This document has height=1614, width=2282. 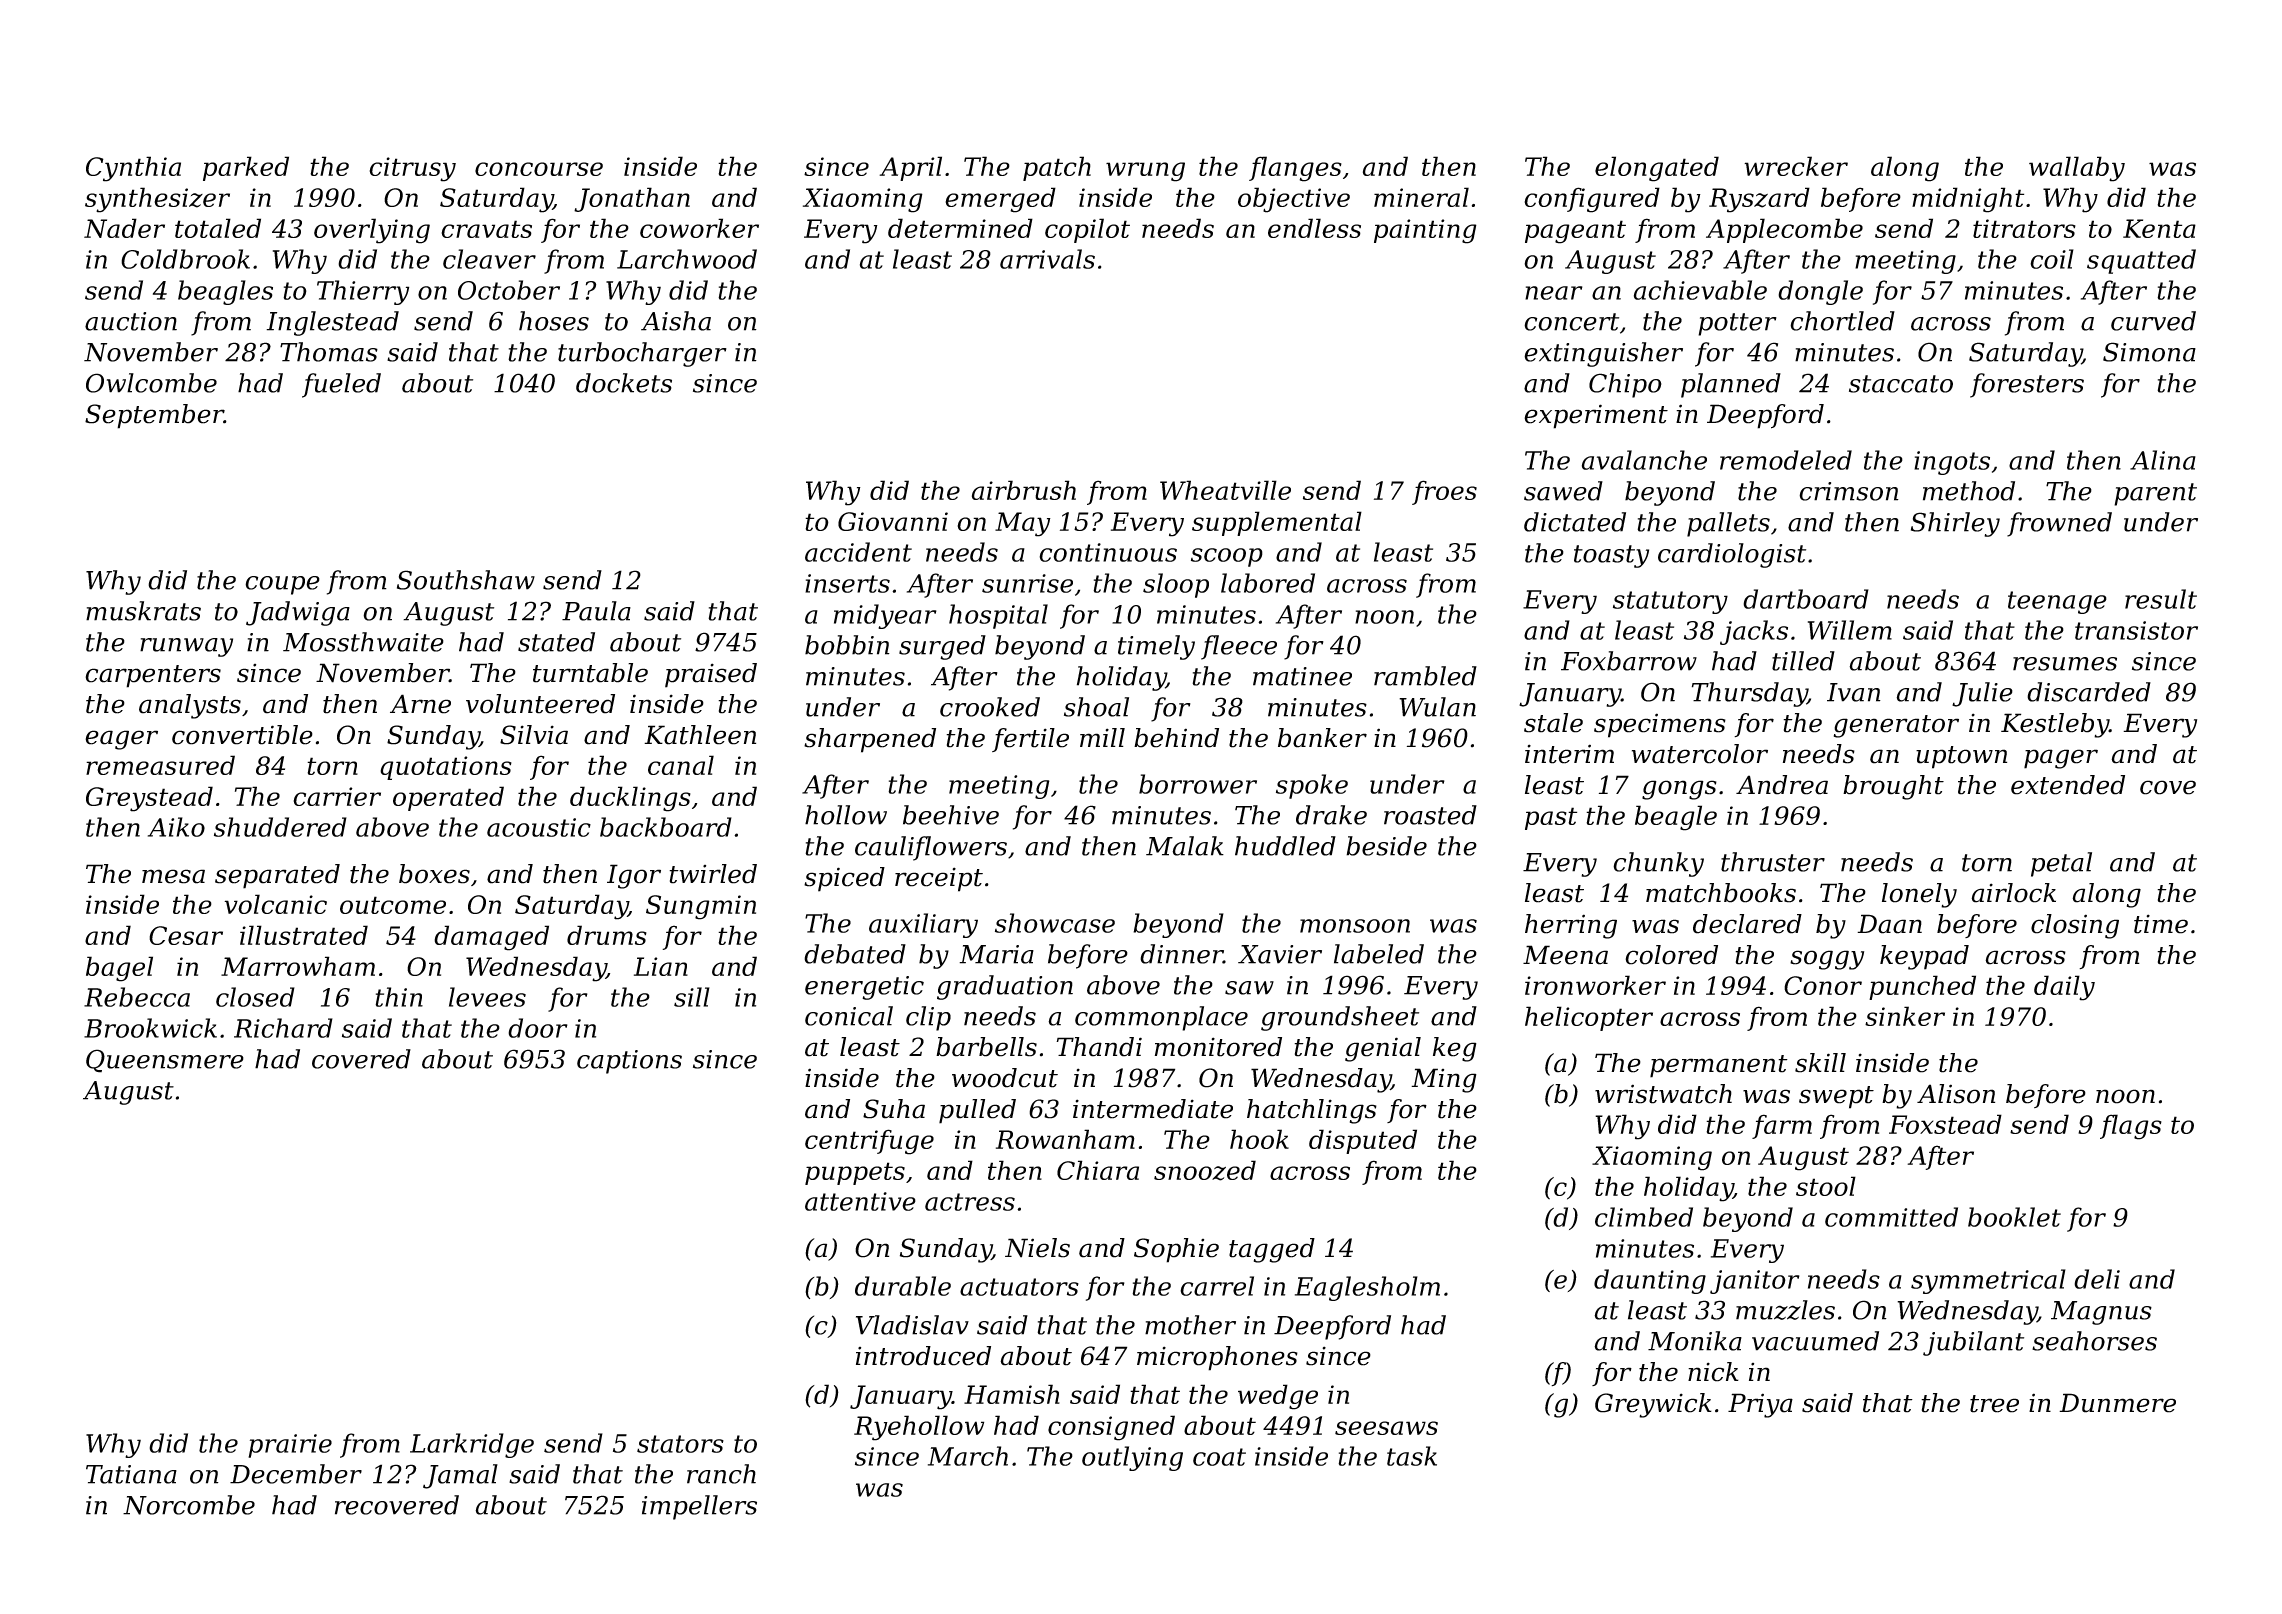 I want to click on patch, so click(x=1057, y=168).
